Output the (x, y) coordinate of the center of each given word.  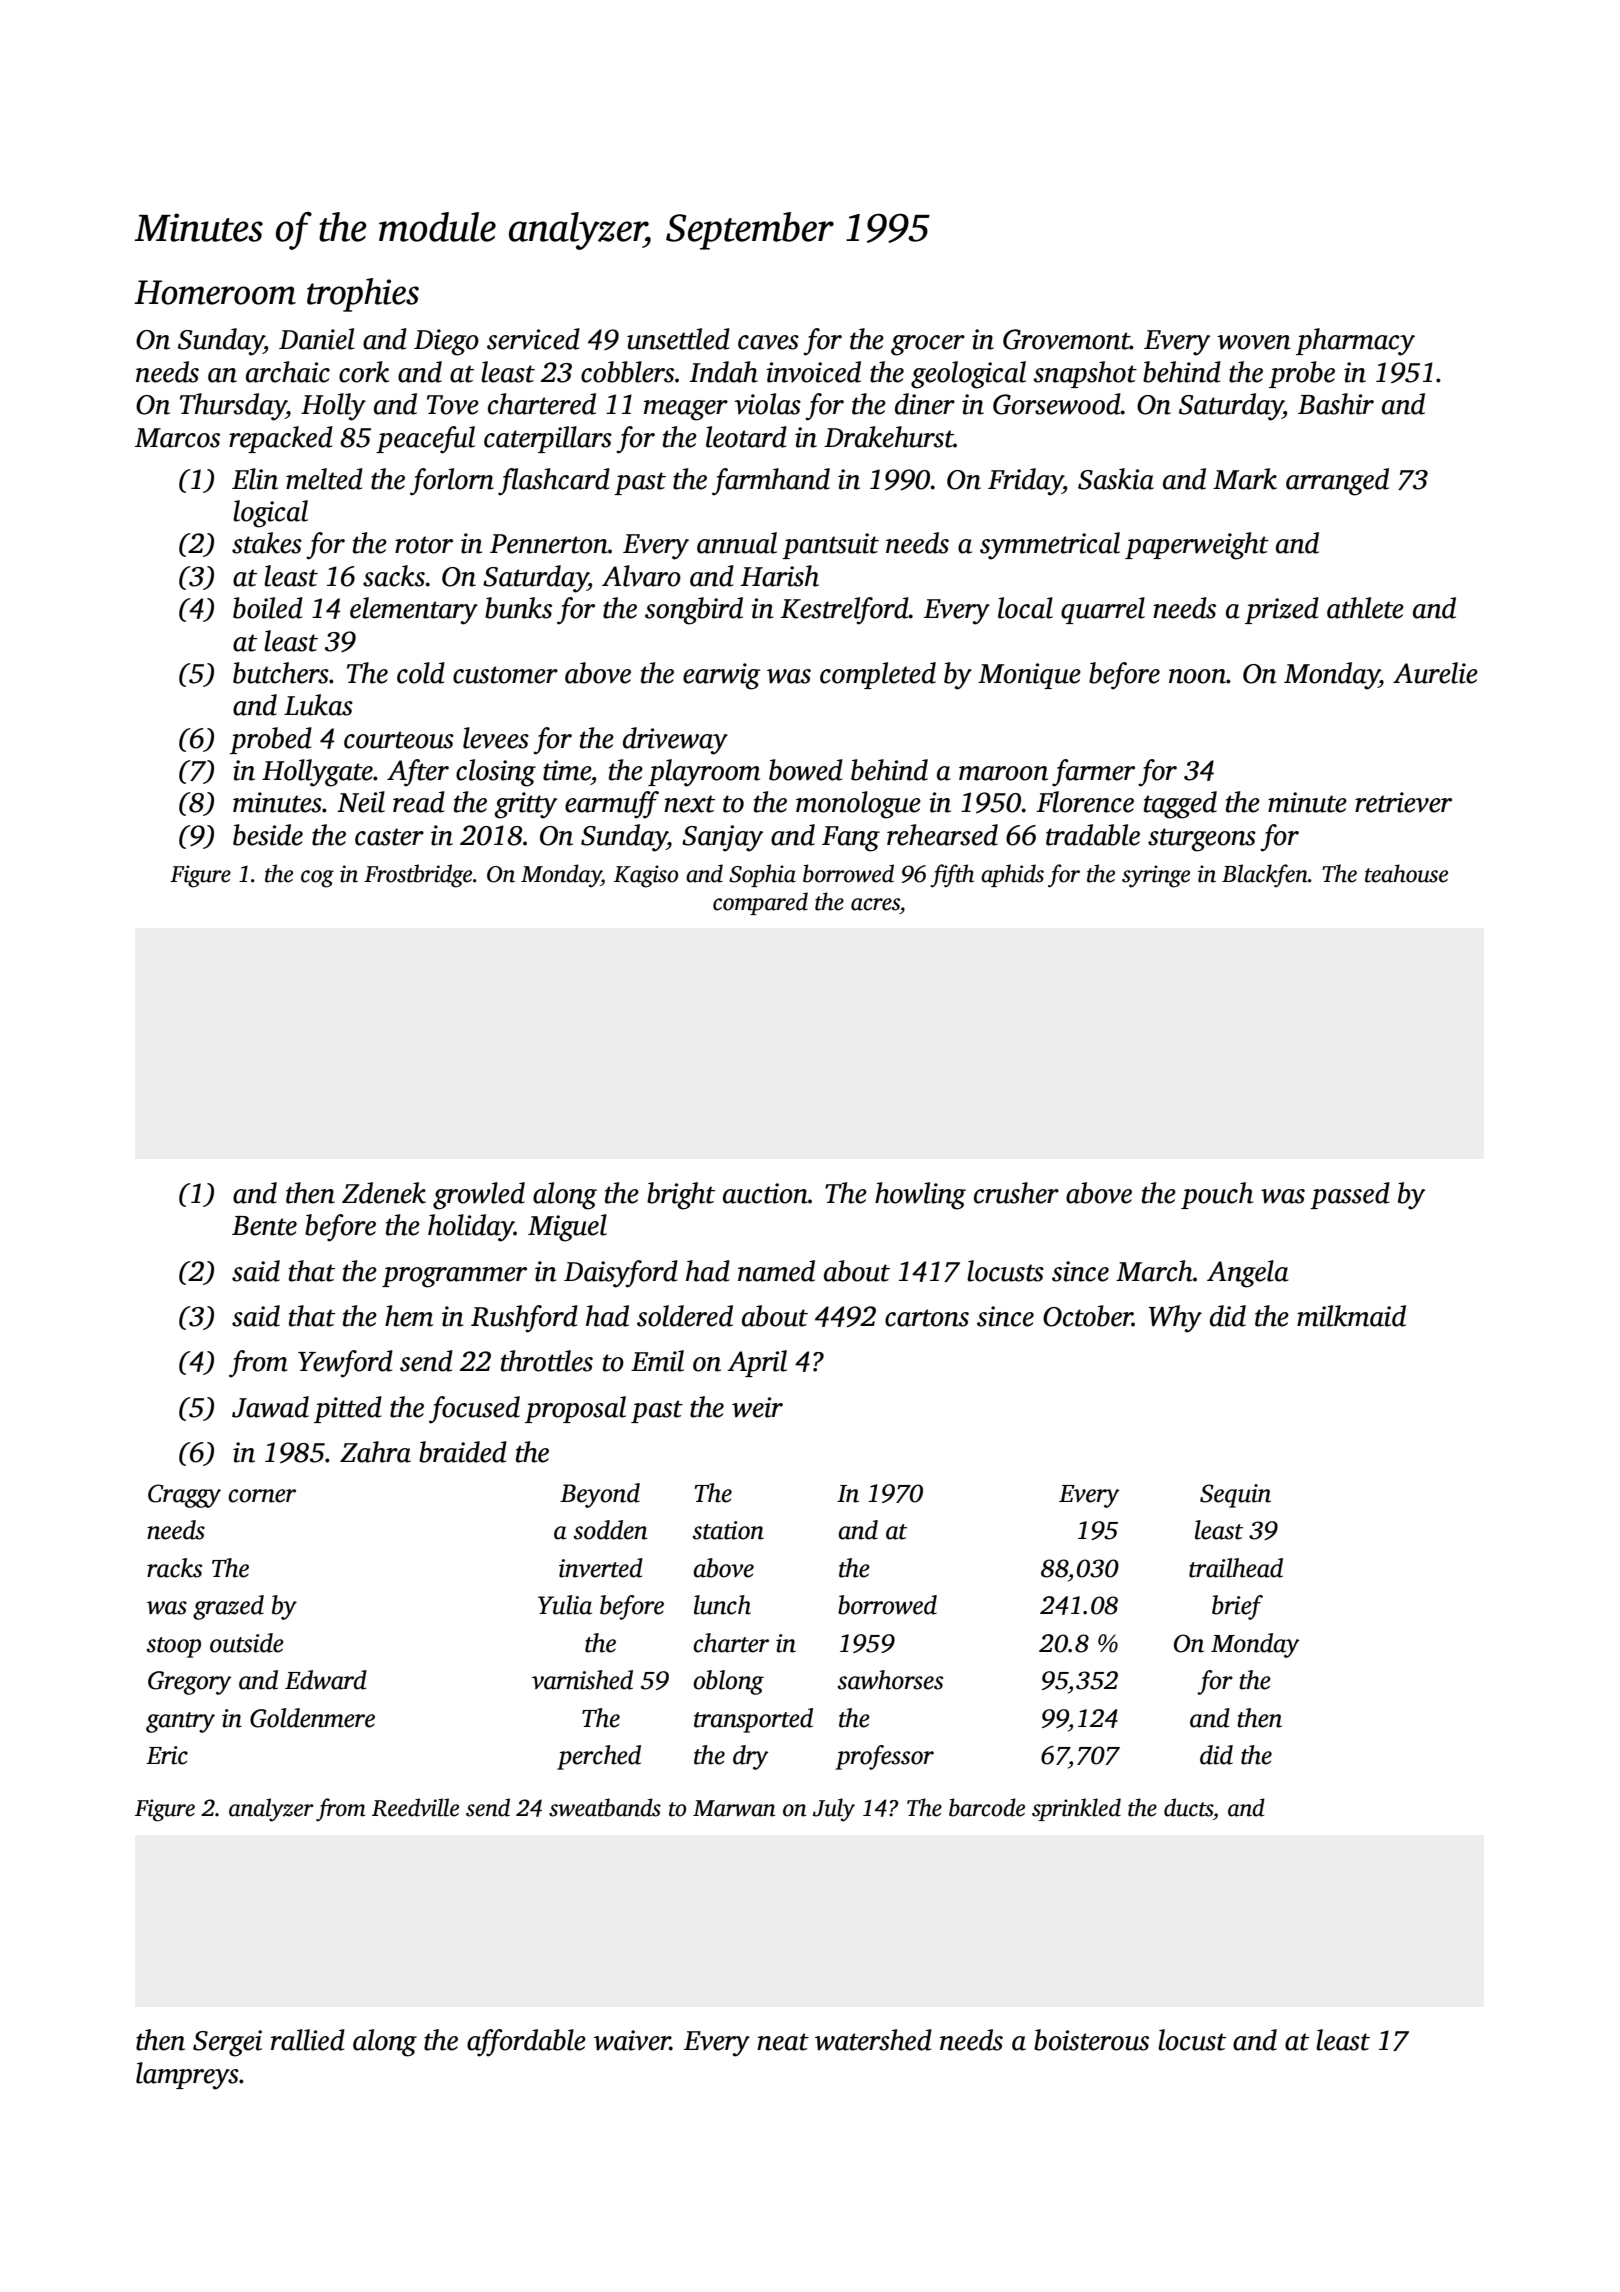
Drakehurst (889, 437)
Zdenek (384, 1193)
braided (463, 1452)
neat (783, 2042)
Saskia (1116, 479)
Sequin (1235, 1496)
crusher (1016, 1193)
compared (760, 903)
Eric (167, 1755)
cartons (927, 1318)
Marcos (177, 438)
